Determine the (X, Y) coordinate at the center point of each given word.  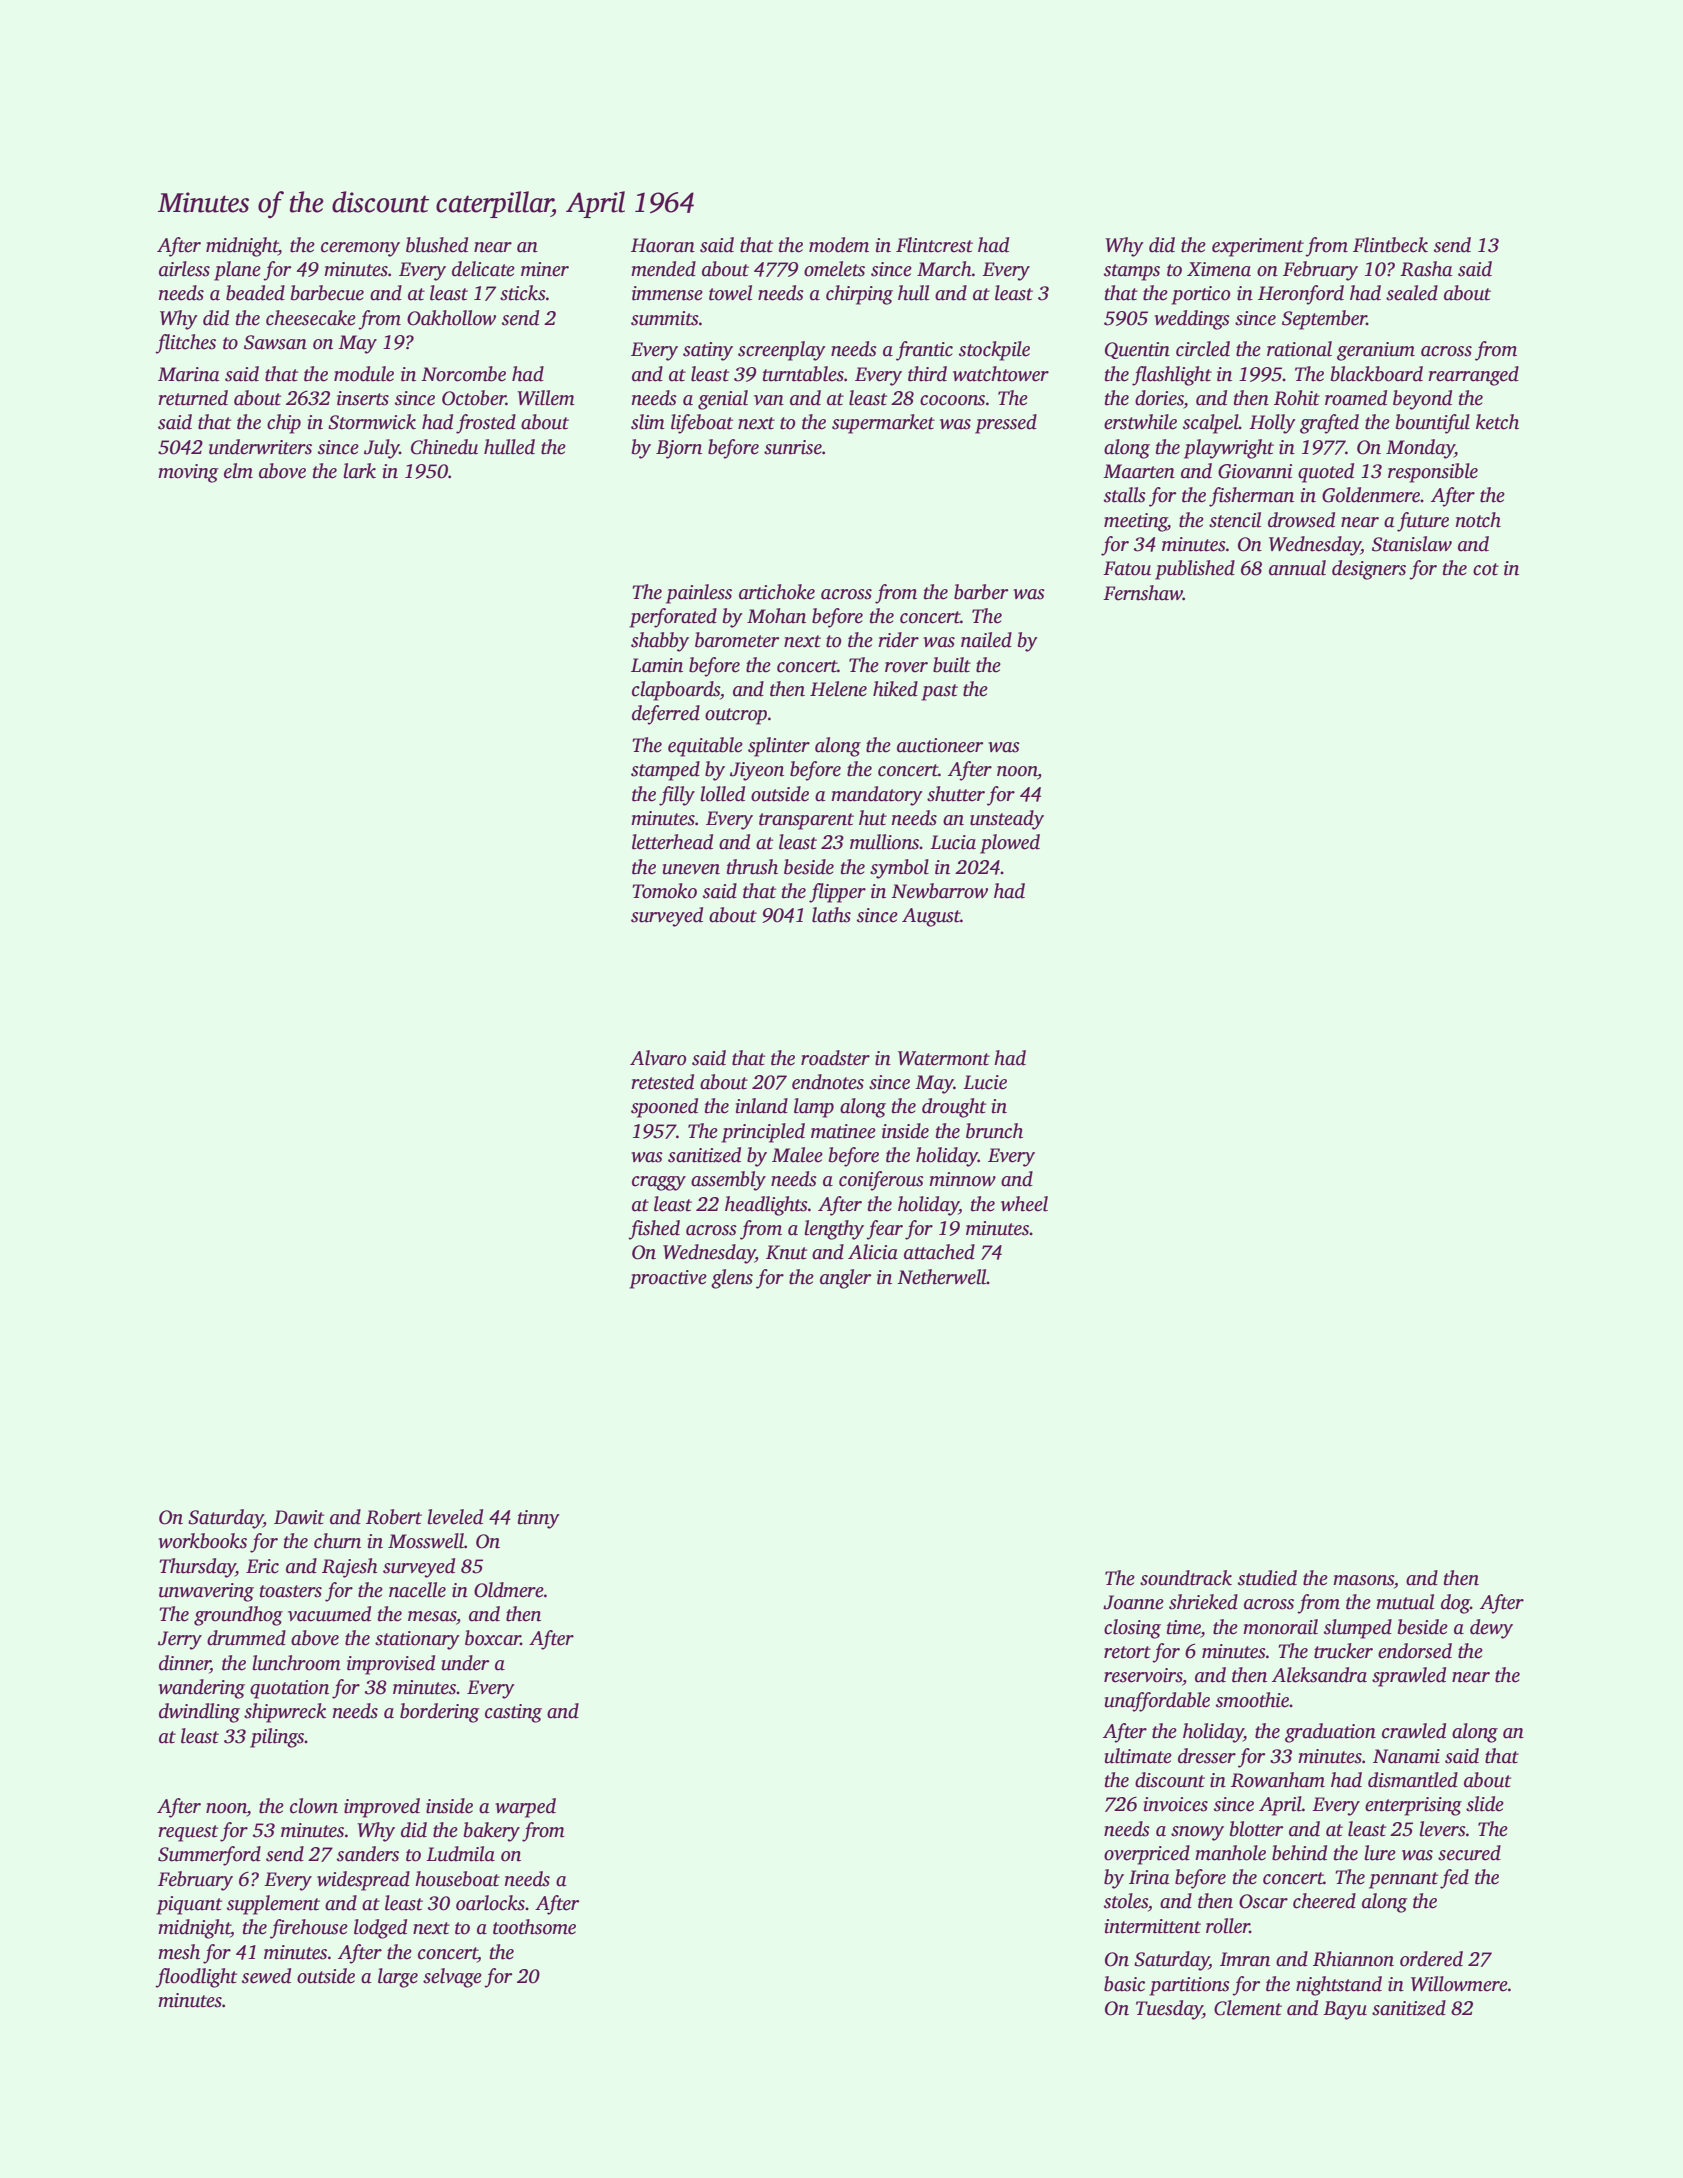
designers (1369, 570)
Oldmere (509, 1590)
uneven (691, 869)
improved (382, 1808)
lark (359, 471)
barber (981, 592)
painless (699, 594)
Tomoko (665, 891)
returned (193, 398)
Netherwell (942, 1277)
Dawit (299, 1517)
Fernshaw (1143, 593)
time (1184, 1627)
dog (1455, 1604)
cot (1486, 569)
